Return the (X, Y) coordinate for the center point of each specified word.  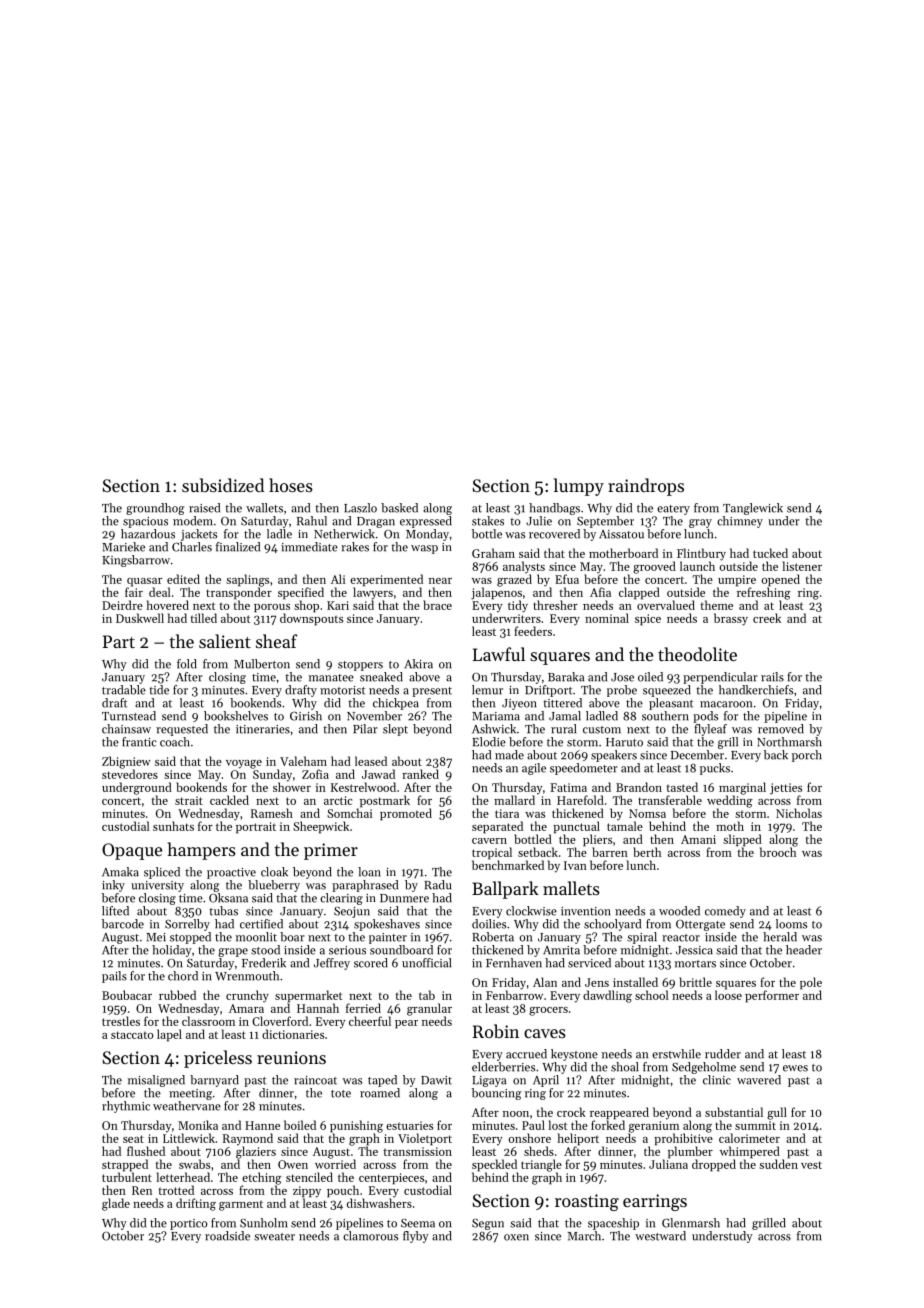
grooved (654, 567)
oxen (516, 1237)
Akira (418, 664)
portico (189, 1224)
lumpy (579, 487)
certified (261, 924)
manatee (331, 678)
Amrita (561, 950)
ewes (795, 1068)
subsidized (223, 485)
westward (660, 1236)
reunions (291, 1057)
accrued (526, 1054)
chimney (740, 522)
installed (635, 982)
